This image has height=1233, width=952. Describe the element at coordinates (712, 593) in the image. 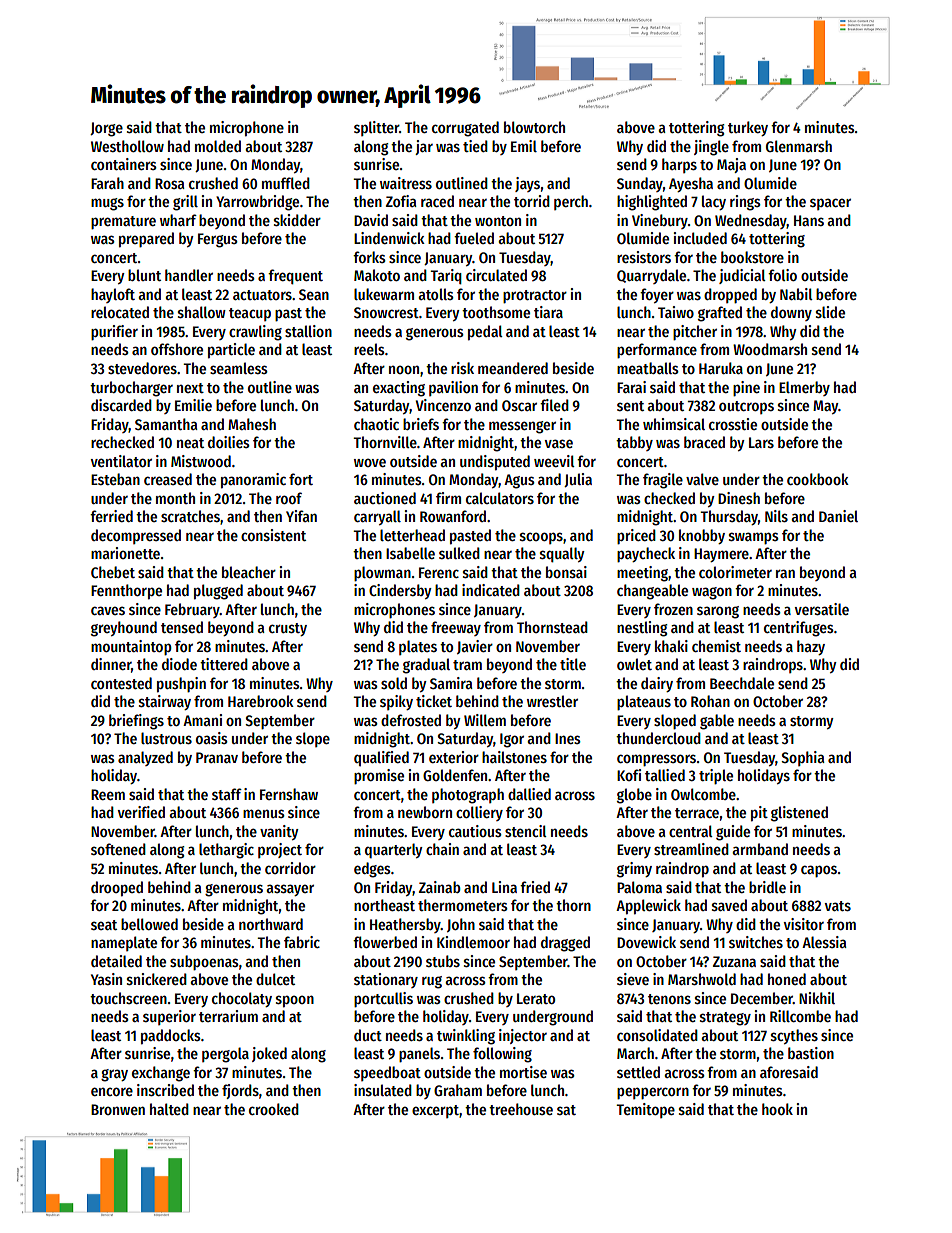

I see `wagon` at that location.
